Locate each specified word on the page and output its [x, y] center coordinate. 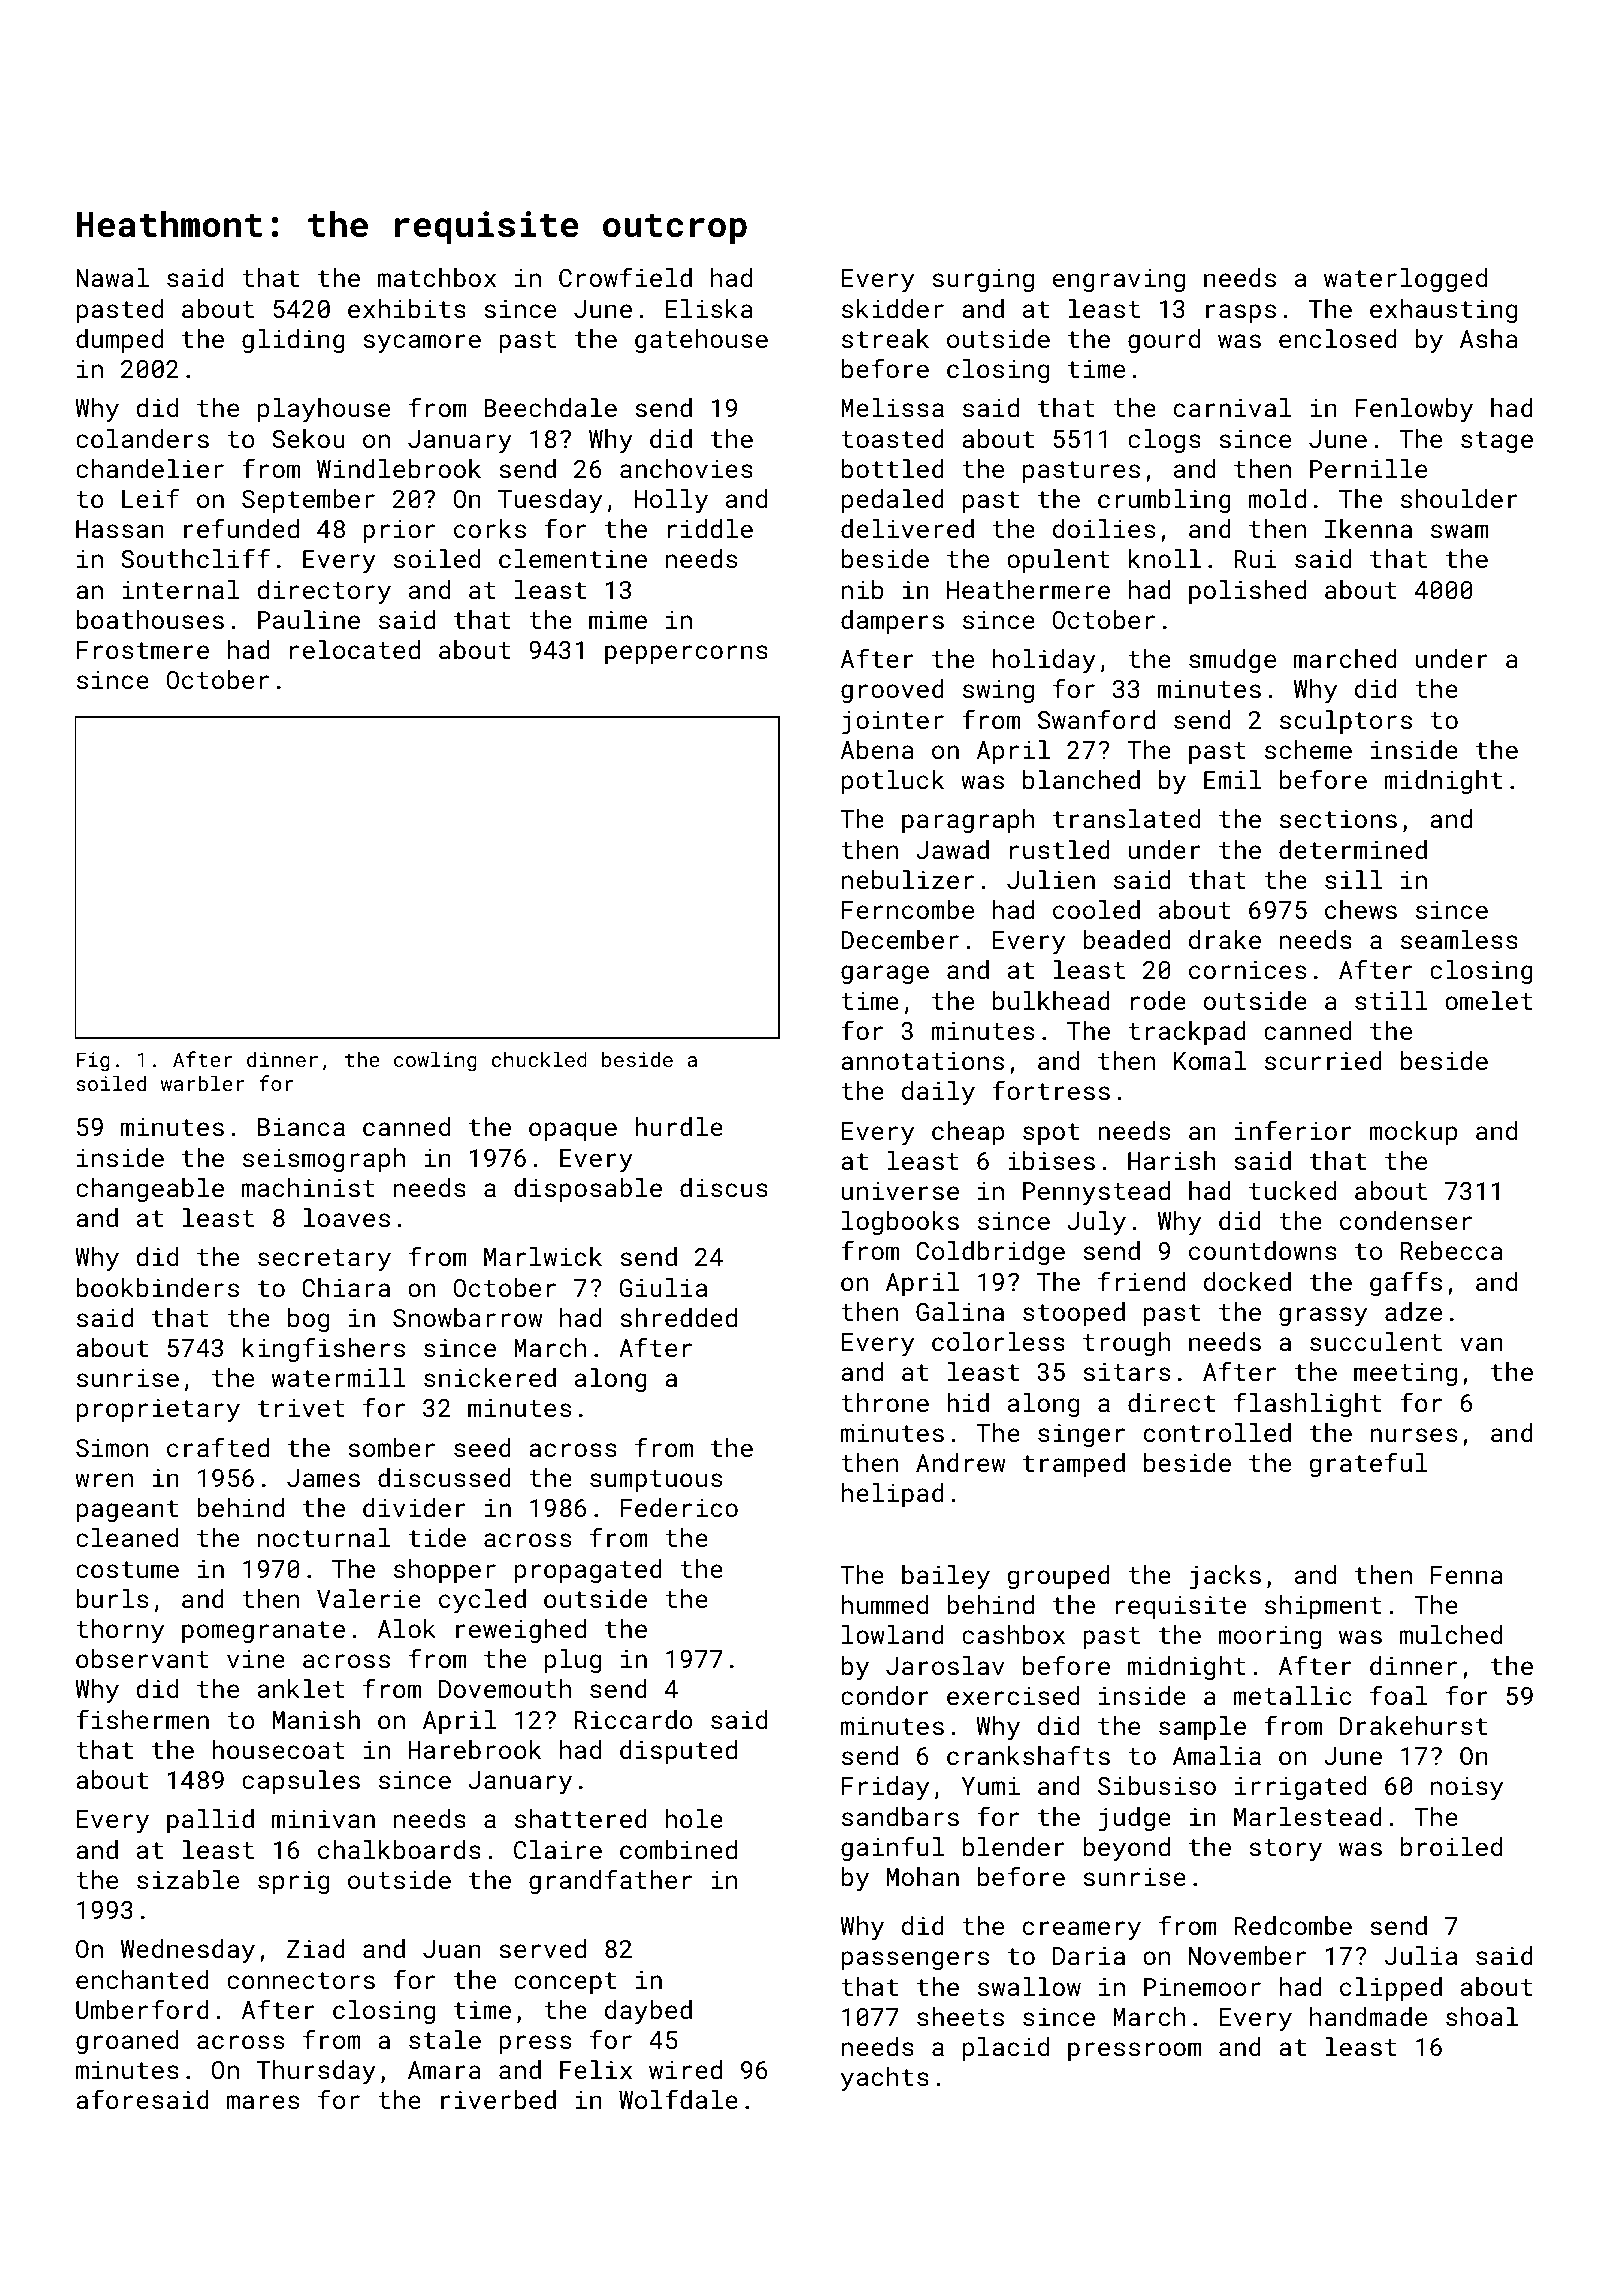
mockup [1413, 1133]
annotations [922, 1061]
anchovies [686, 468]
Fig [93, 1061]
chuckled [539, 1059]
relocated [355, 649]
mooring [1269, 1637]
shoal [1482, 2016]
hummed [885, 1604]
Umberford [142, 2009]
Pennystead [1096, 1193]
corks [490, 528]
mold [1277, 498]
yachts [885, 2079]
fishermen [142, 1719]
